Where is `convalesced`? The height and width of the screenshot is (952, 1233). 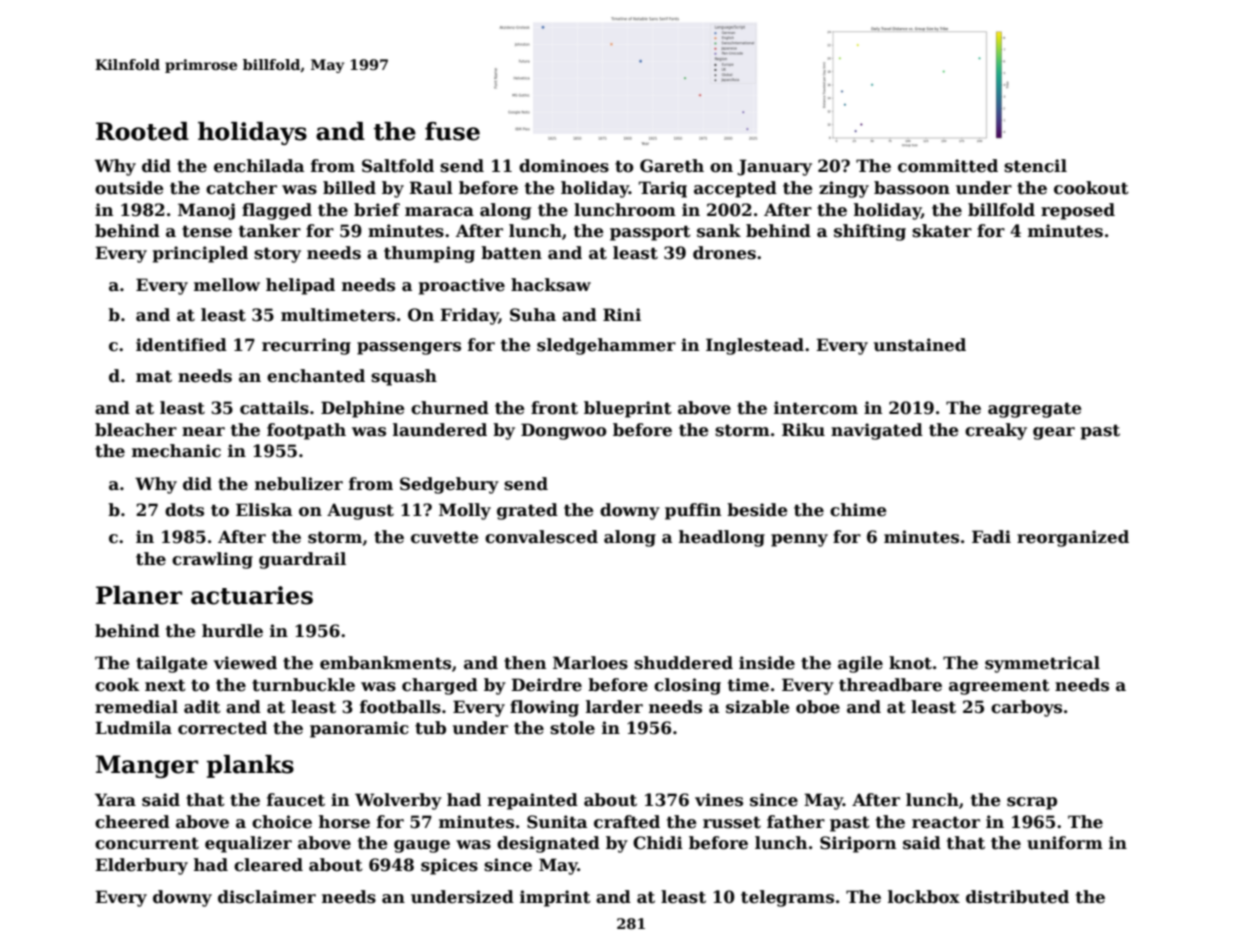 convalesced is located at coordinates (541, 537).
